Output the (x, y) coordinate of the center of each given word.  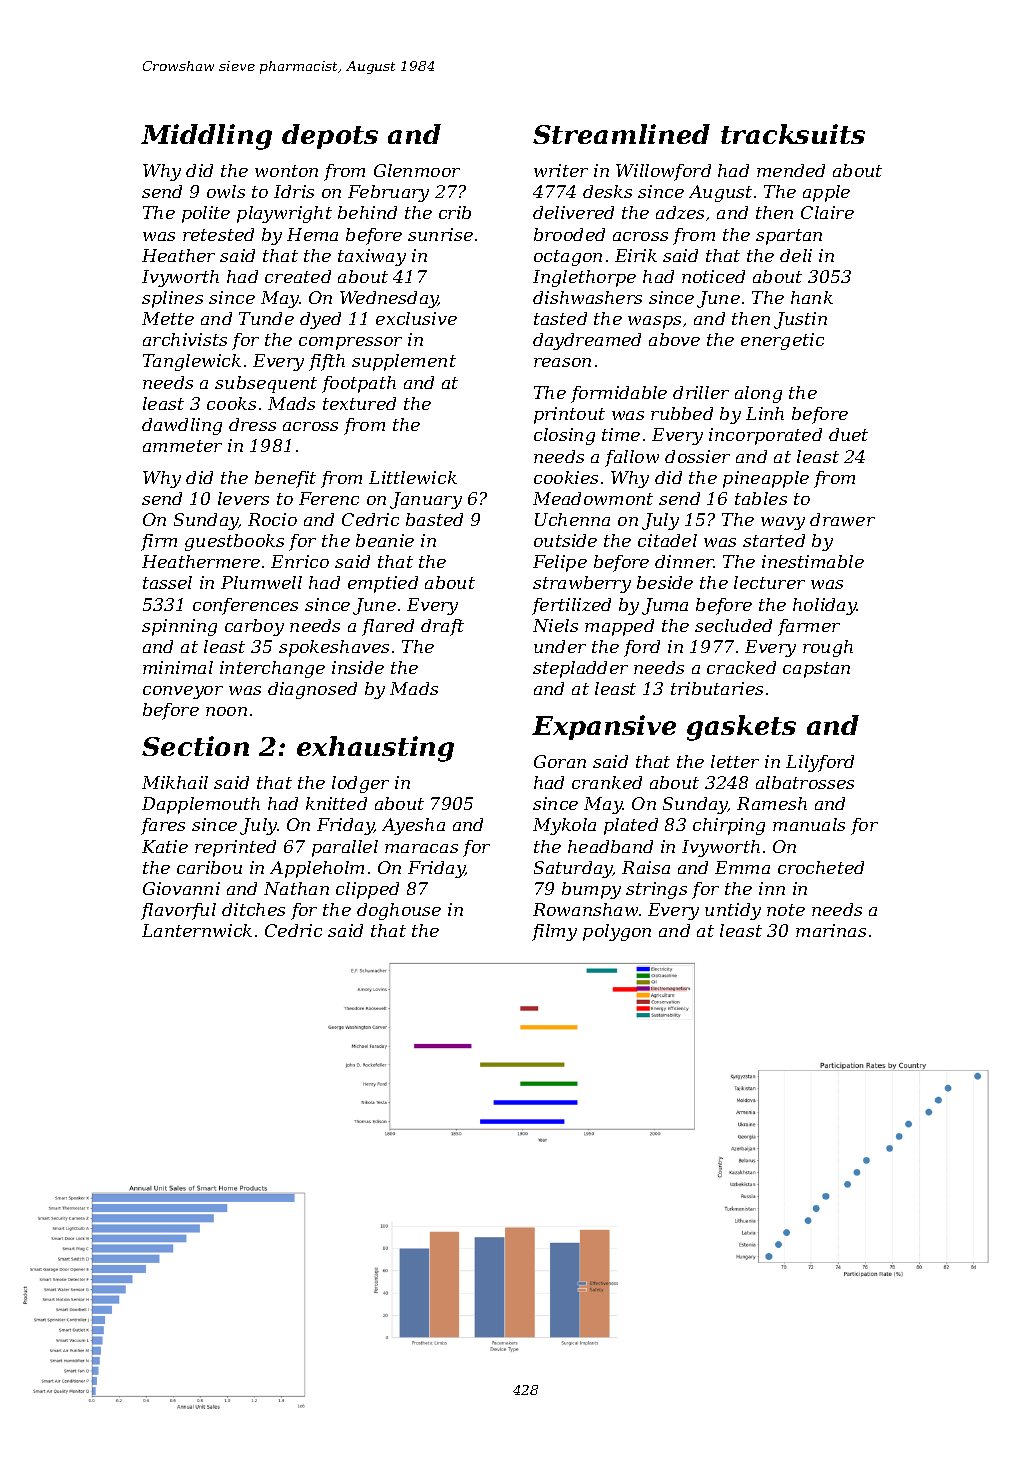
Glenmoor (417, 170)
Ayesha (413, 826)
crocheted (821, 867)
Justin (800, 320)
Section (195, 746)
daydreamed (587, 341)
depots (330, 136)
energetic (782, 341)
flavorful (178, 911)
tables (761, 498)
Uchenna (572, 519)
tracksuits (793, 134)
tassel (167, 582)
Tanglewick (192, 362)
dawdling (182, 426)
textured (359, 403)
